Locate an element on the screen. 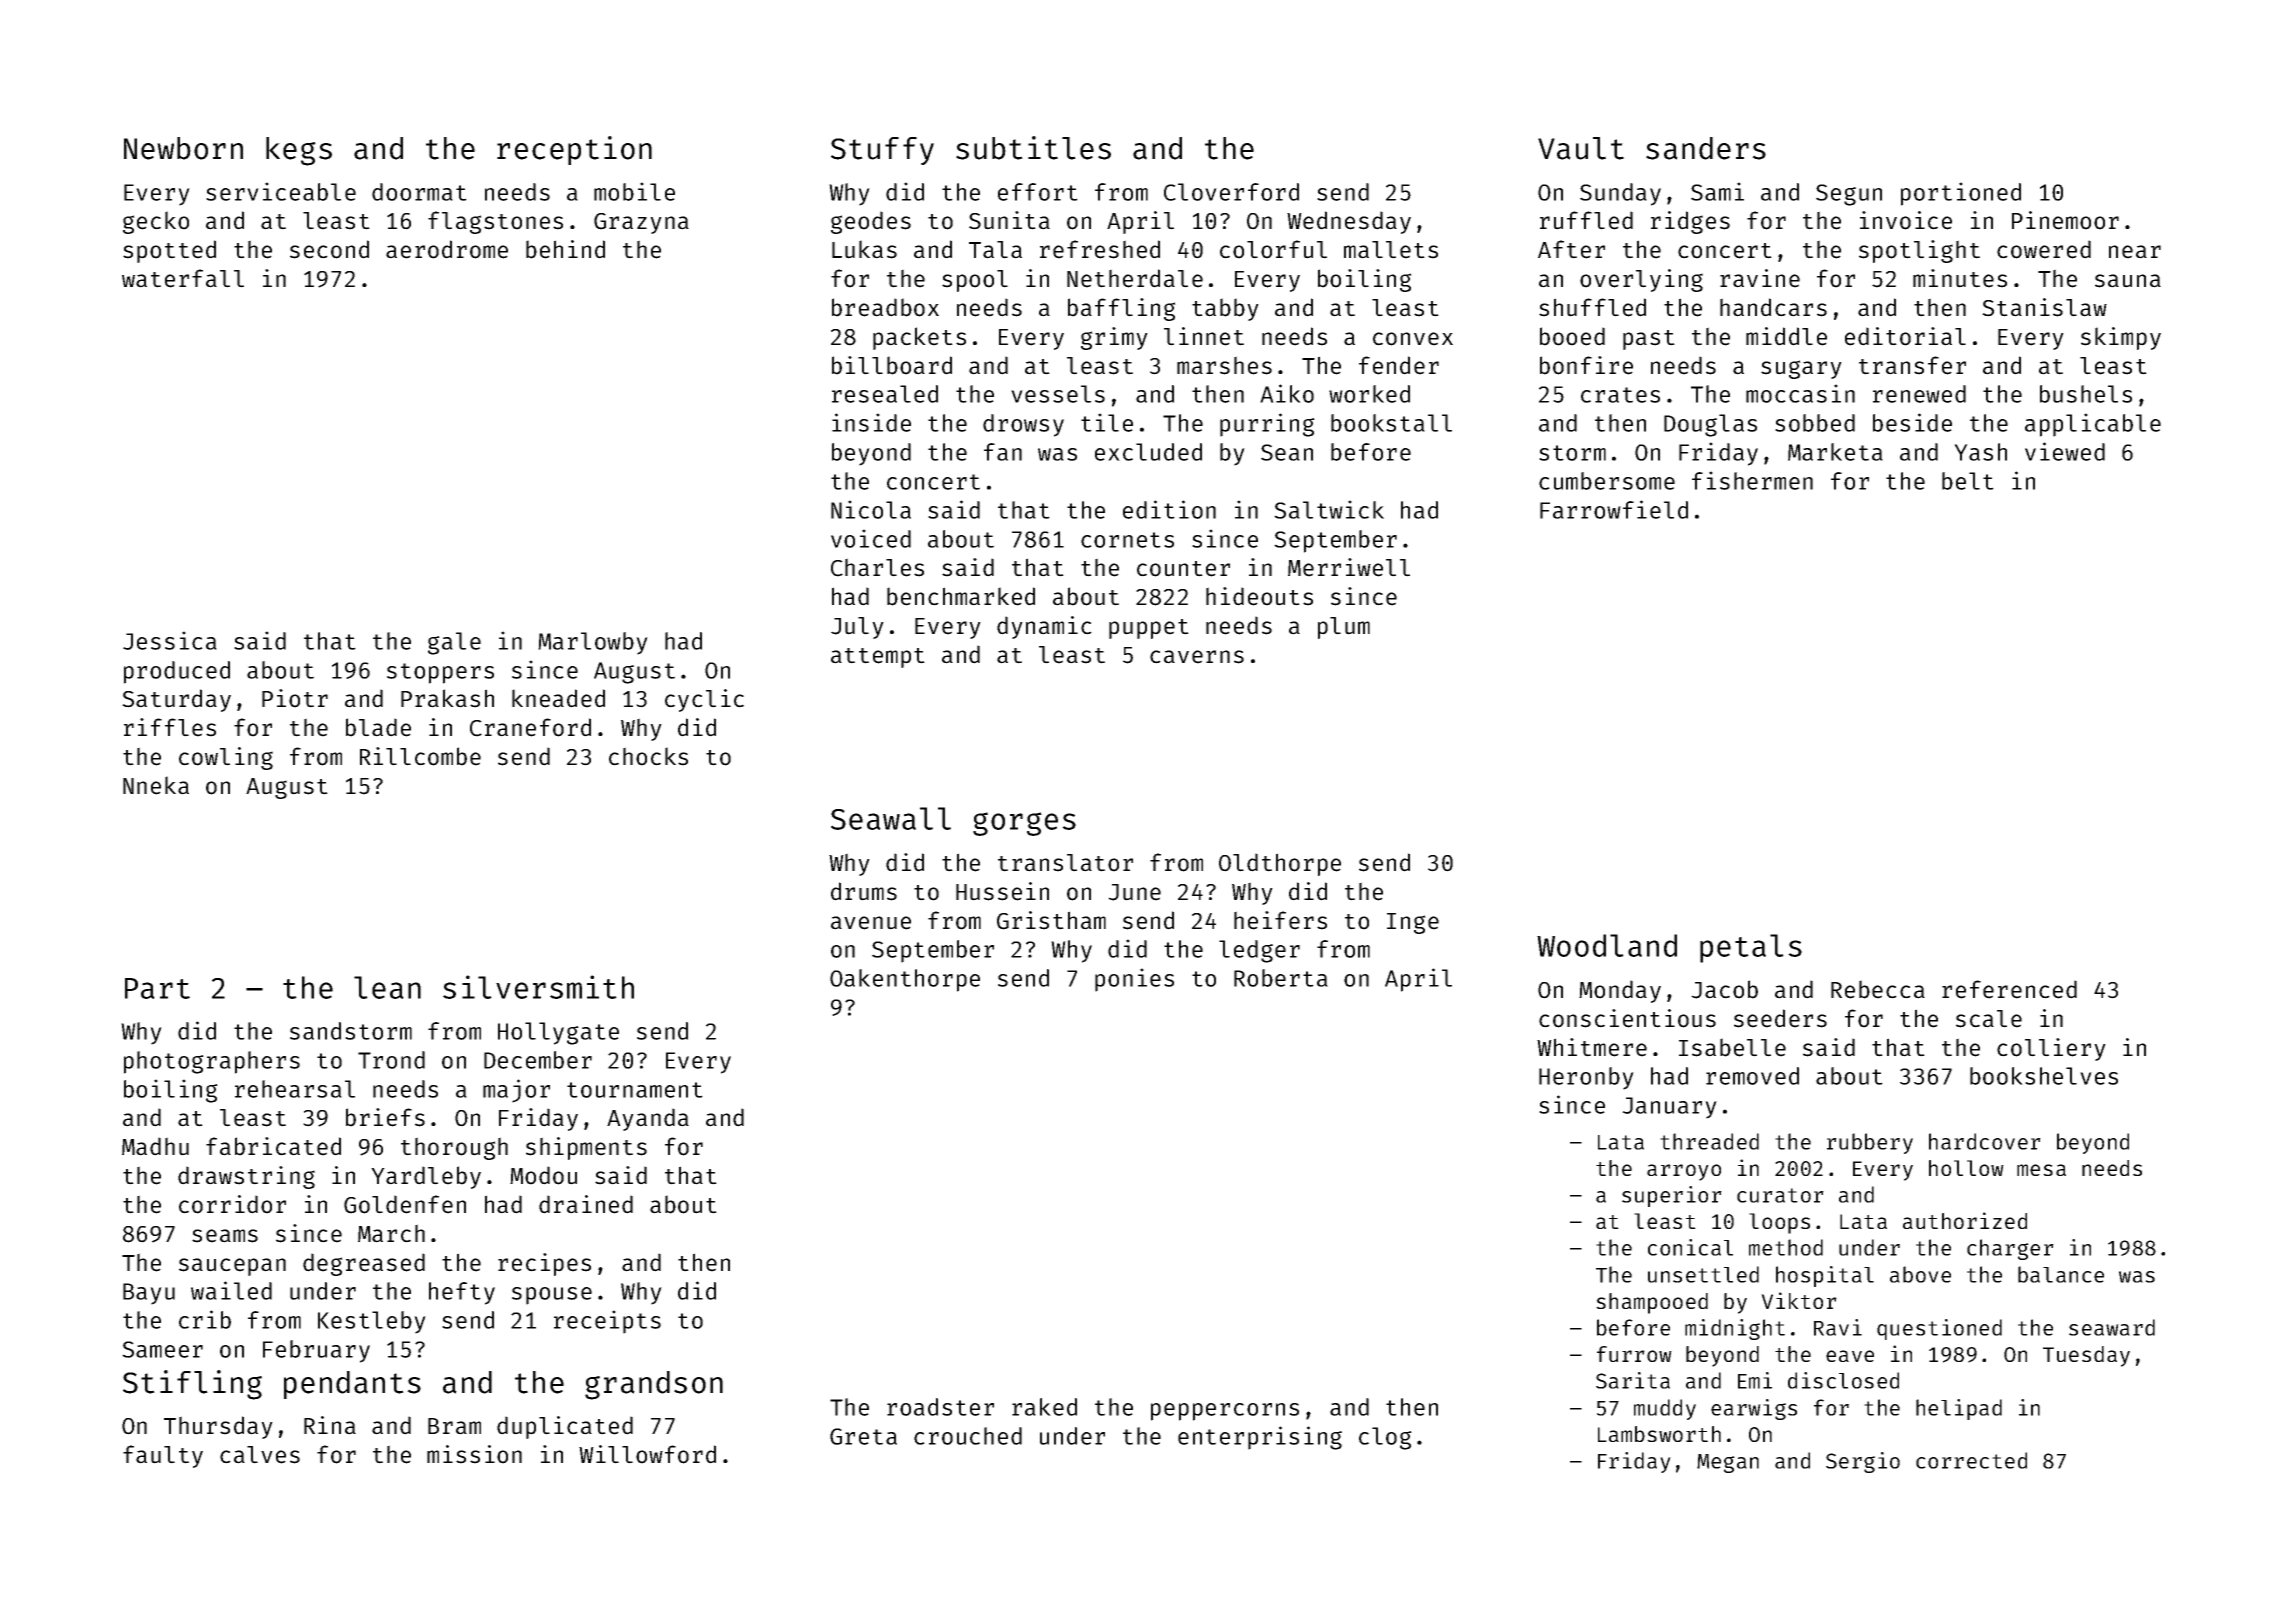 The image size is (2292, 1620). editorial is located at coordinates (1905, 336).
